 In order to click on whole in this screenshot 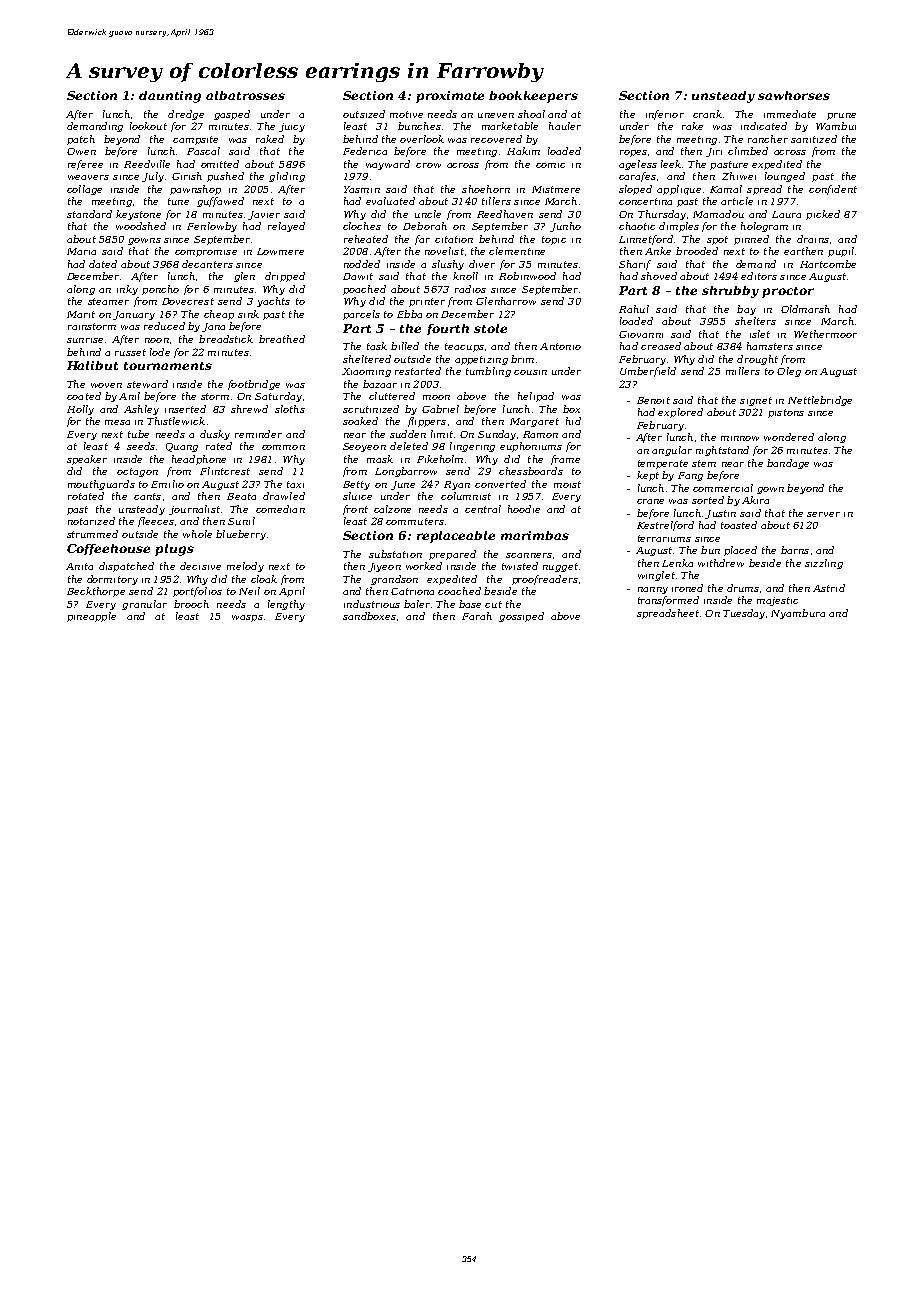, I will do `click(197, 534)`.
